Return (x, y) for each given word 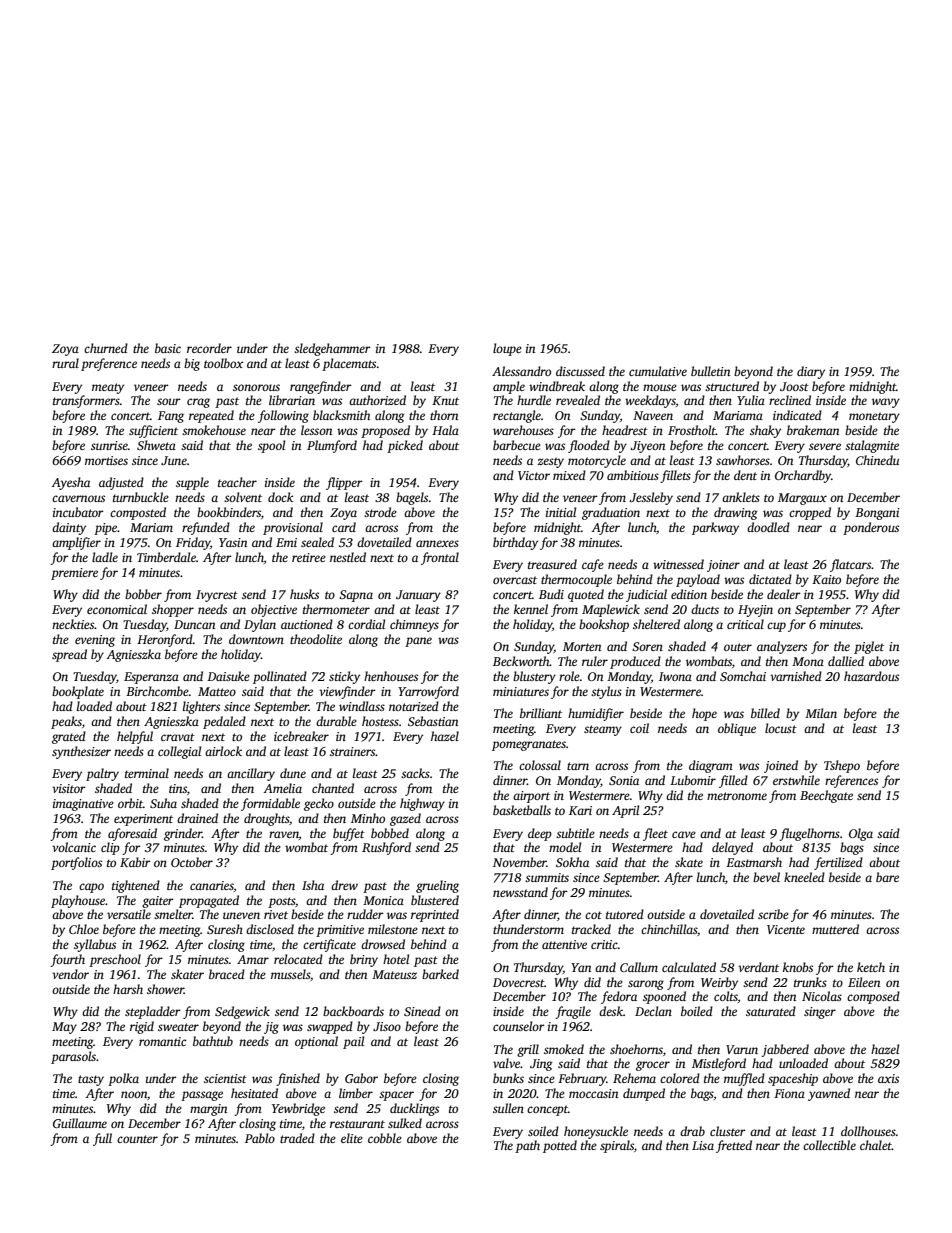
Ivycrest (217, 596)
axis (888, 1078)
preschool (115, 960)
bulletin (710, 371)
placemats (349, 364)
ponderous (871, 528)
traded (297, 1138)
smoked (564, 1049)
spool (271, 446)
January (418, 596)
